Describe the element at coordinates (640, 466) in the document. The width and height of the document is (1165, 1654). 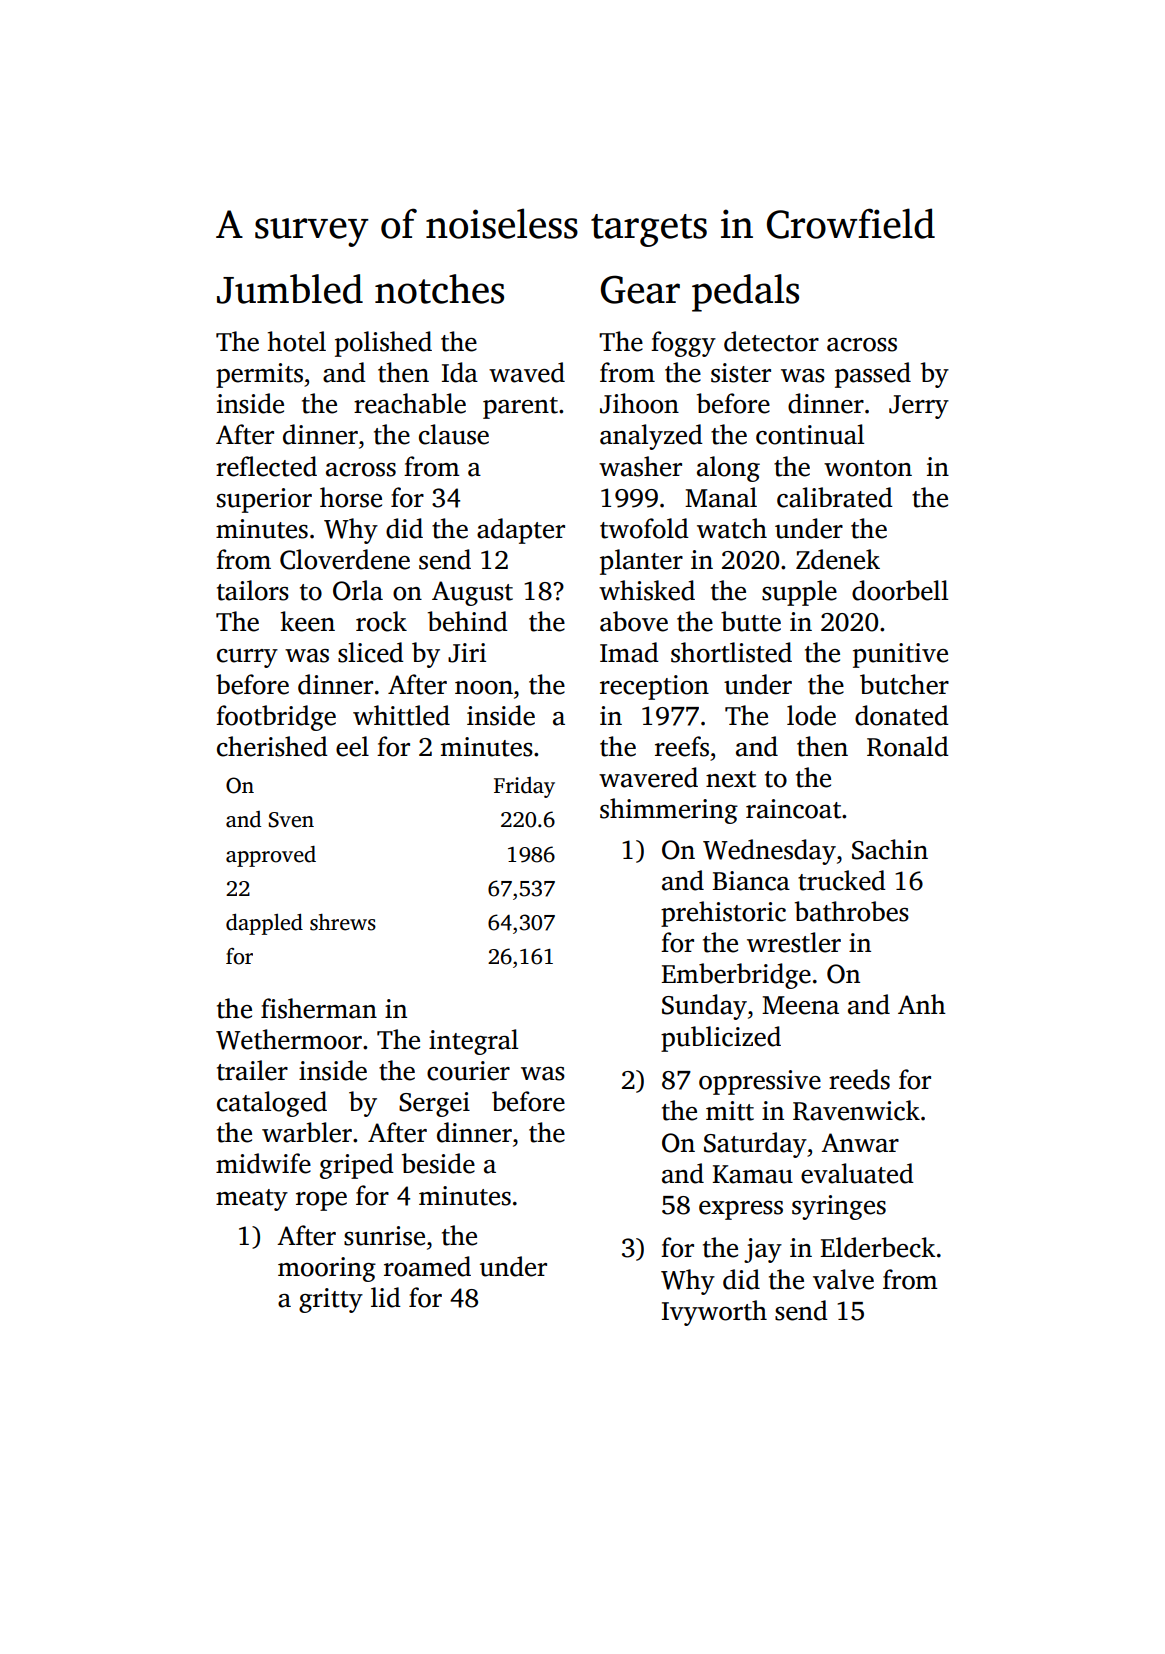
I see `washer` at that location.
